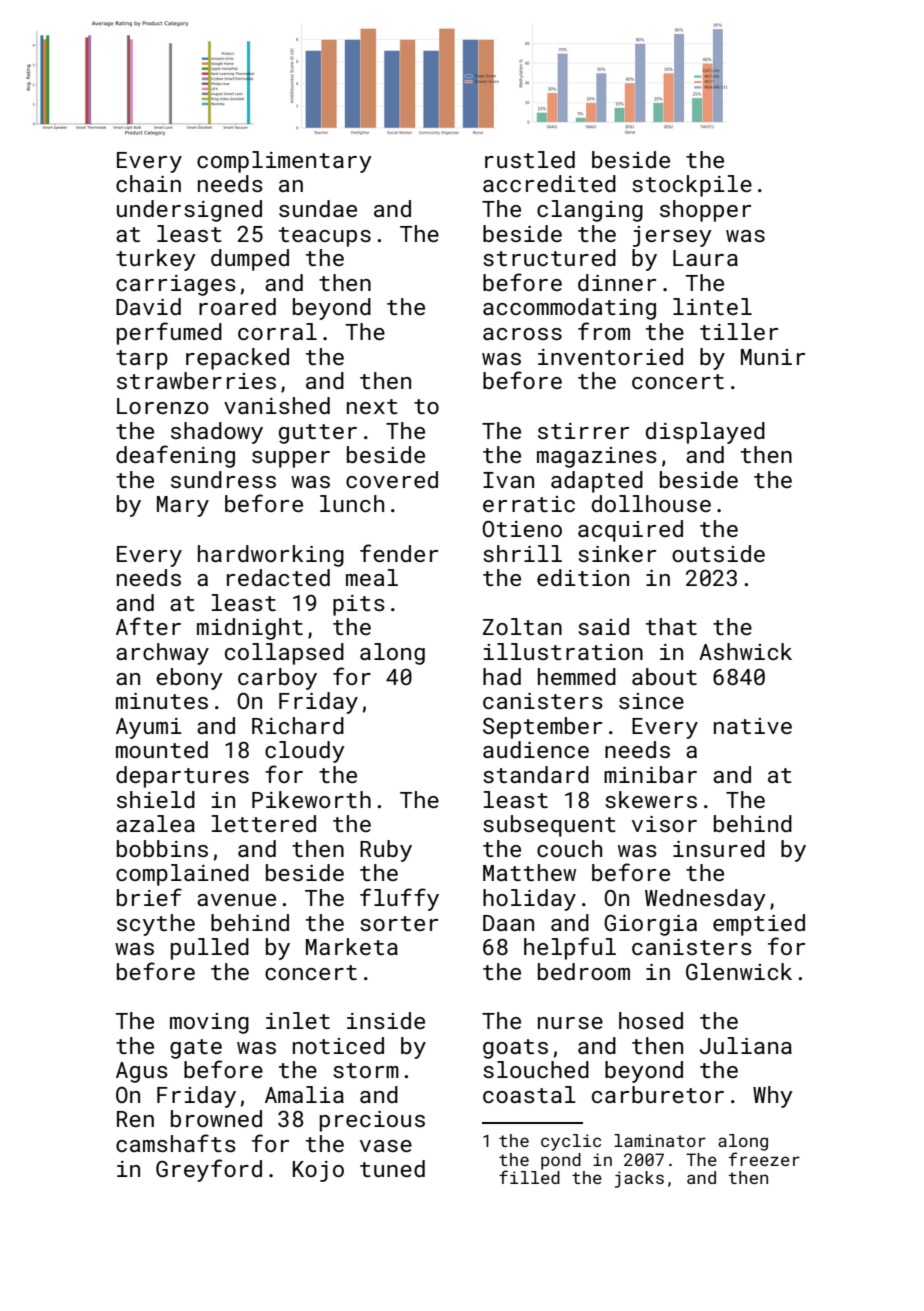 This page has height=1311, width=924. What do you see at coordinates (549, 257) in the page?
I see `structured` at bounding box center [549, 257].
